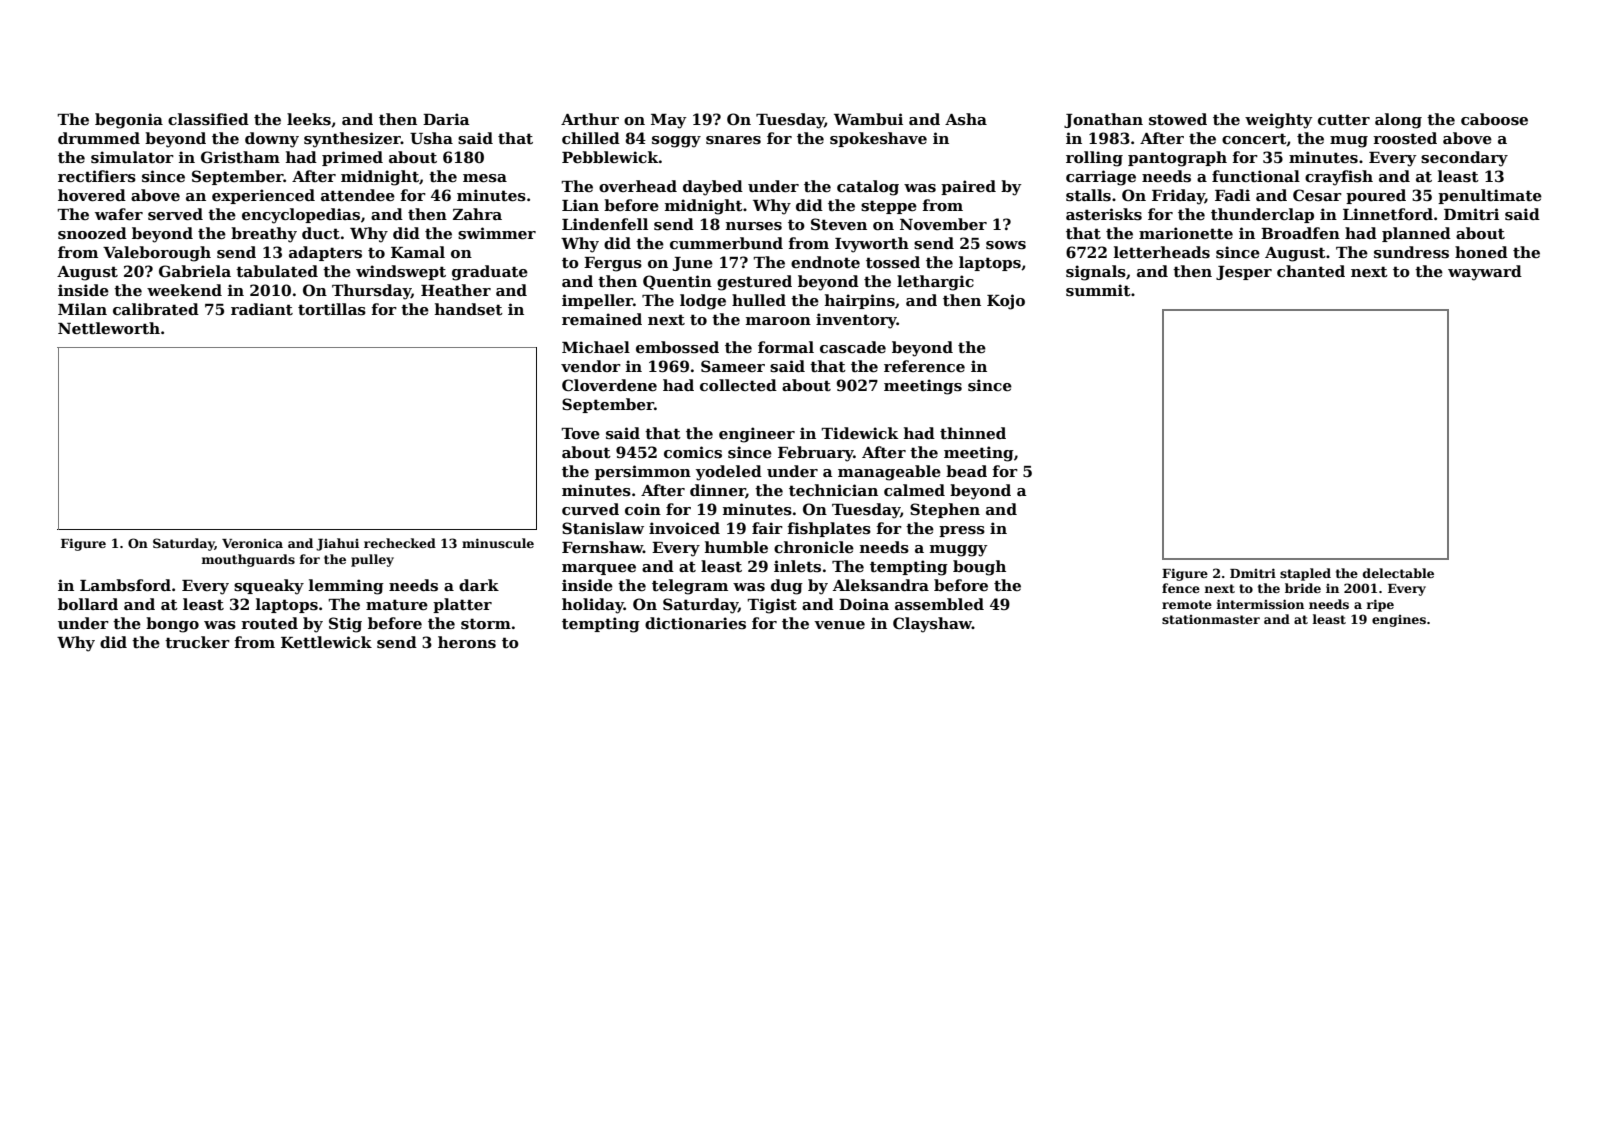 This document has width=1603, height=1133. Describe the element at coordinates (959, 551) in the document. I see `muggy` at that location.
